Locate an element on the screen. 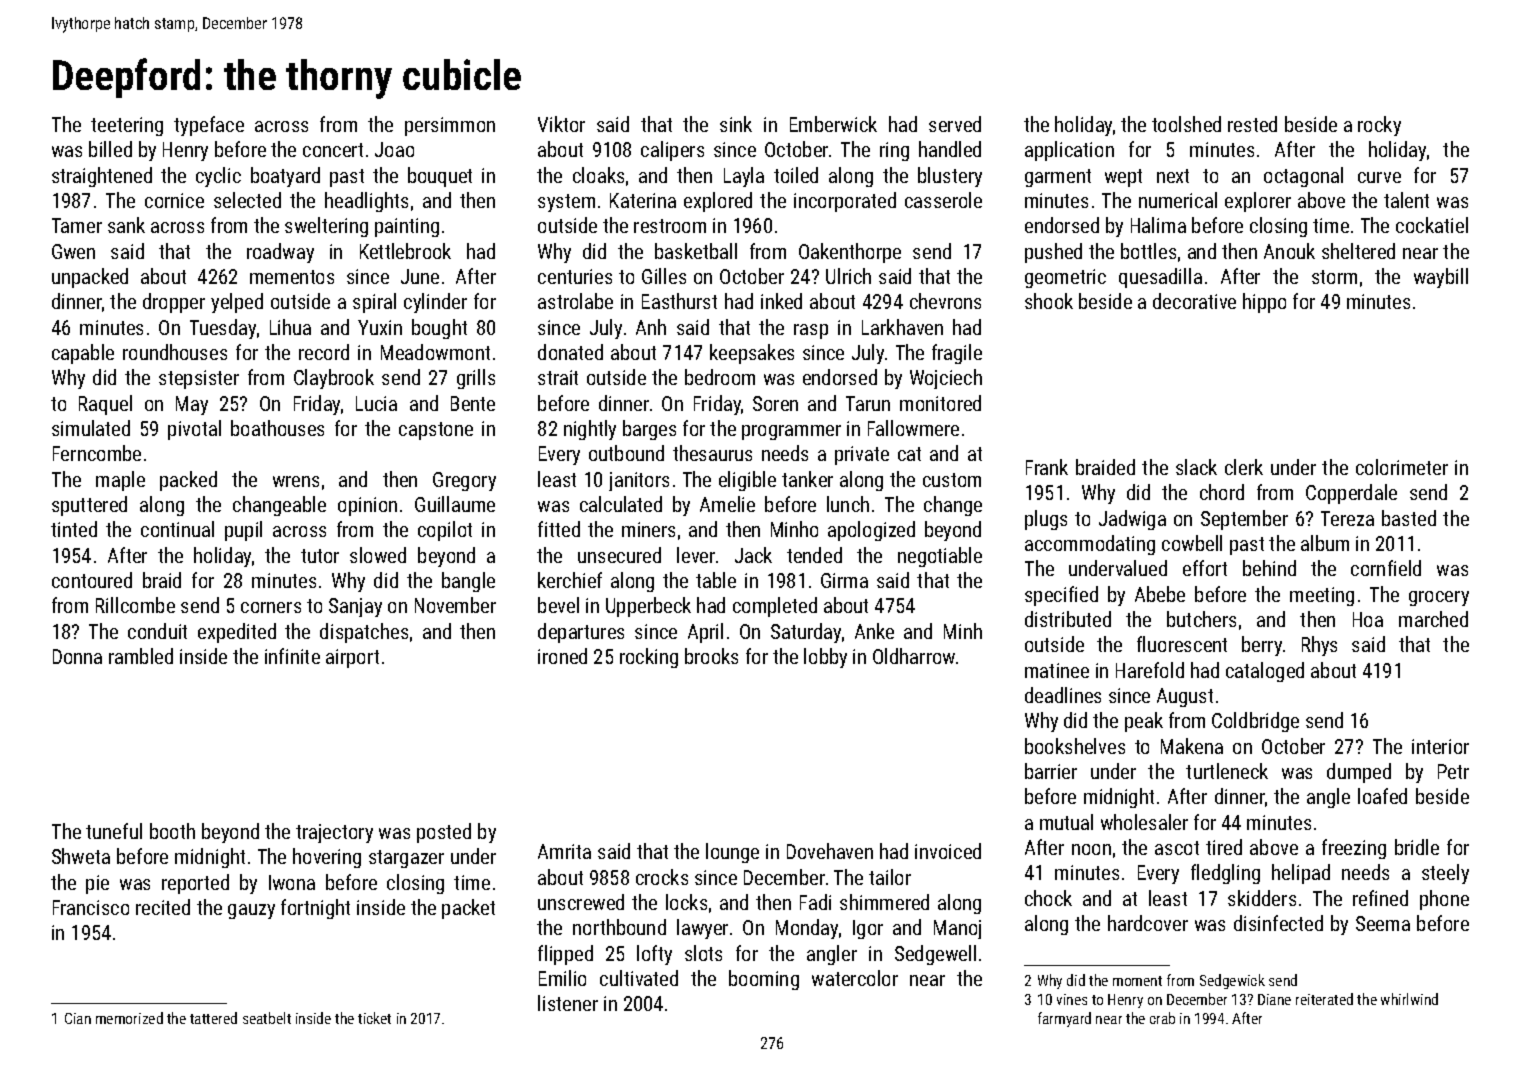 The height and width of the screenshot is (1075, 1521). basted is located at coordinates (1409, 518).
